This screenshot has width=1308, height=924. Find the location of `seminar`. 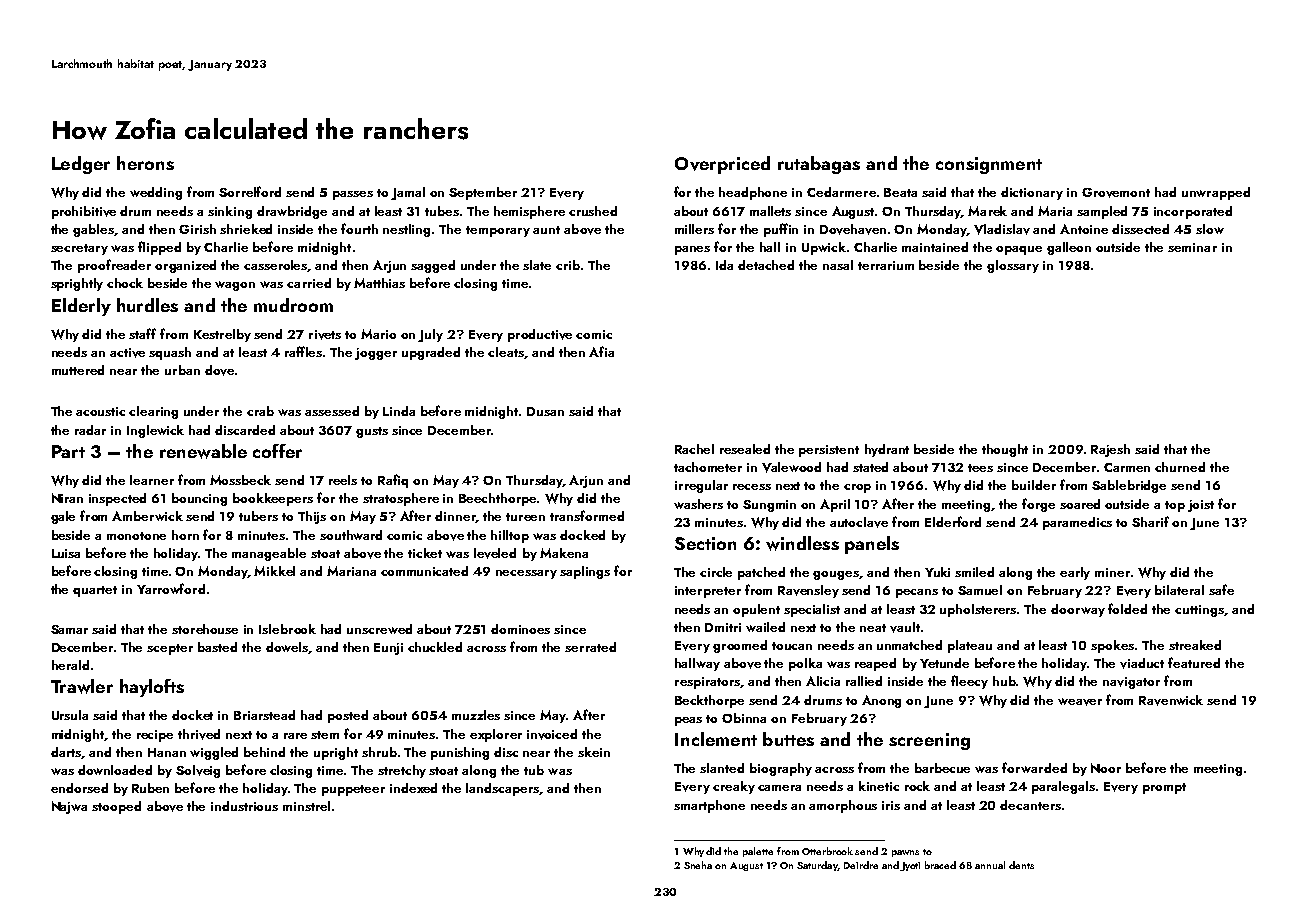

seminar is located at coordinates (1192, 247).
